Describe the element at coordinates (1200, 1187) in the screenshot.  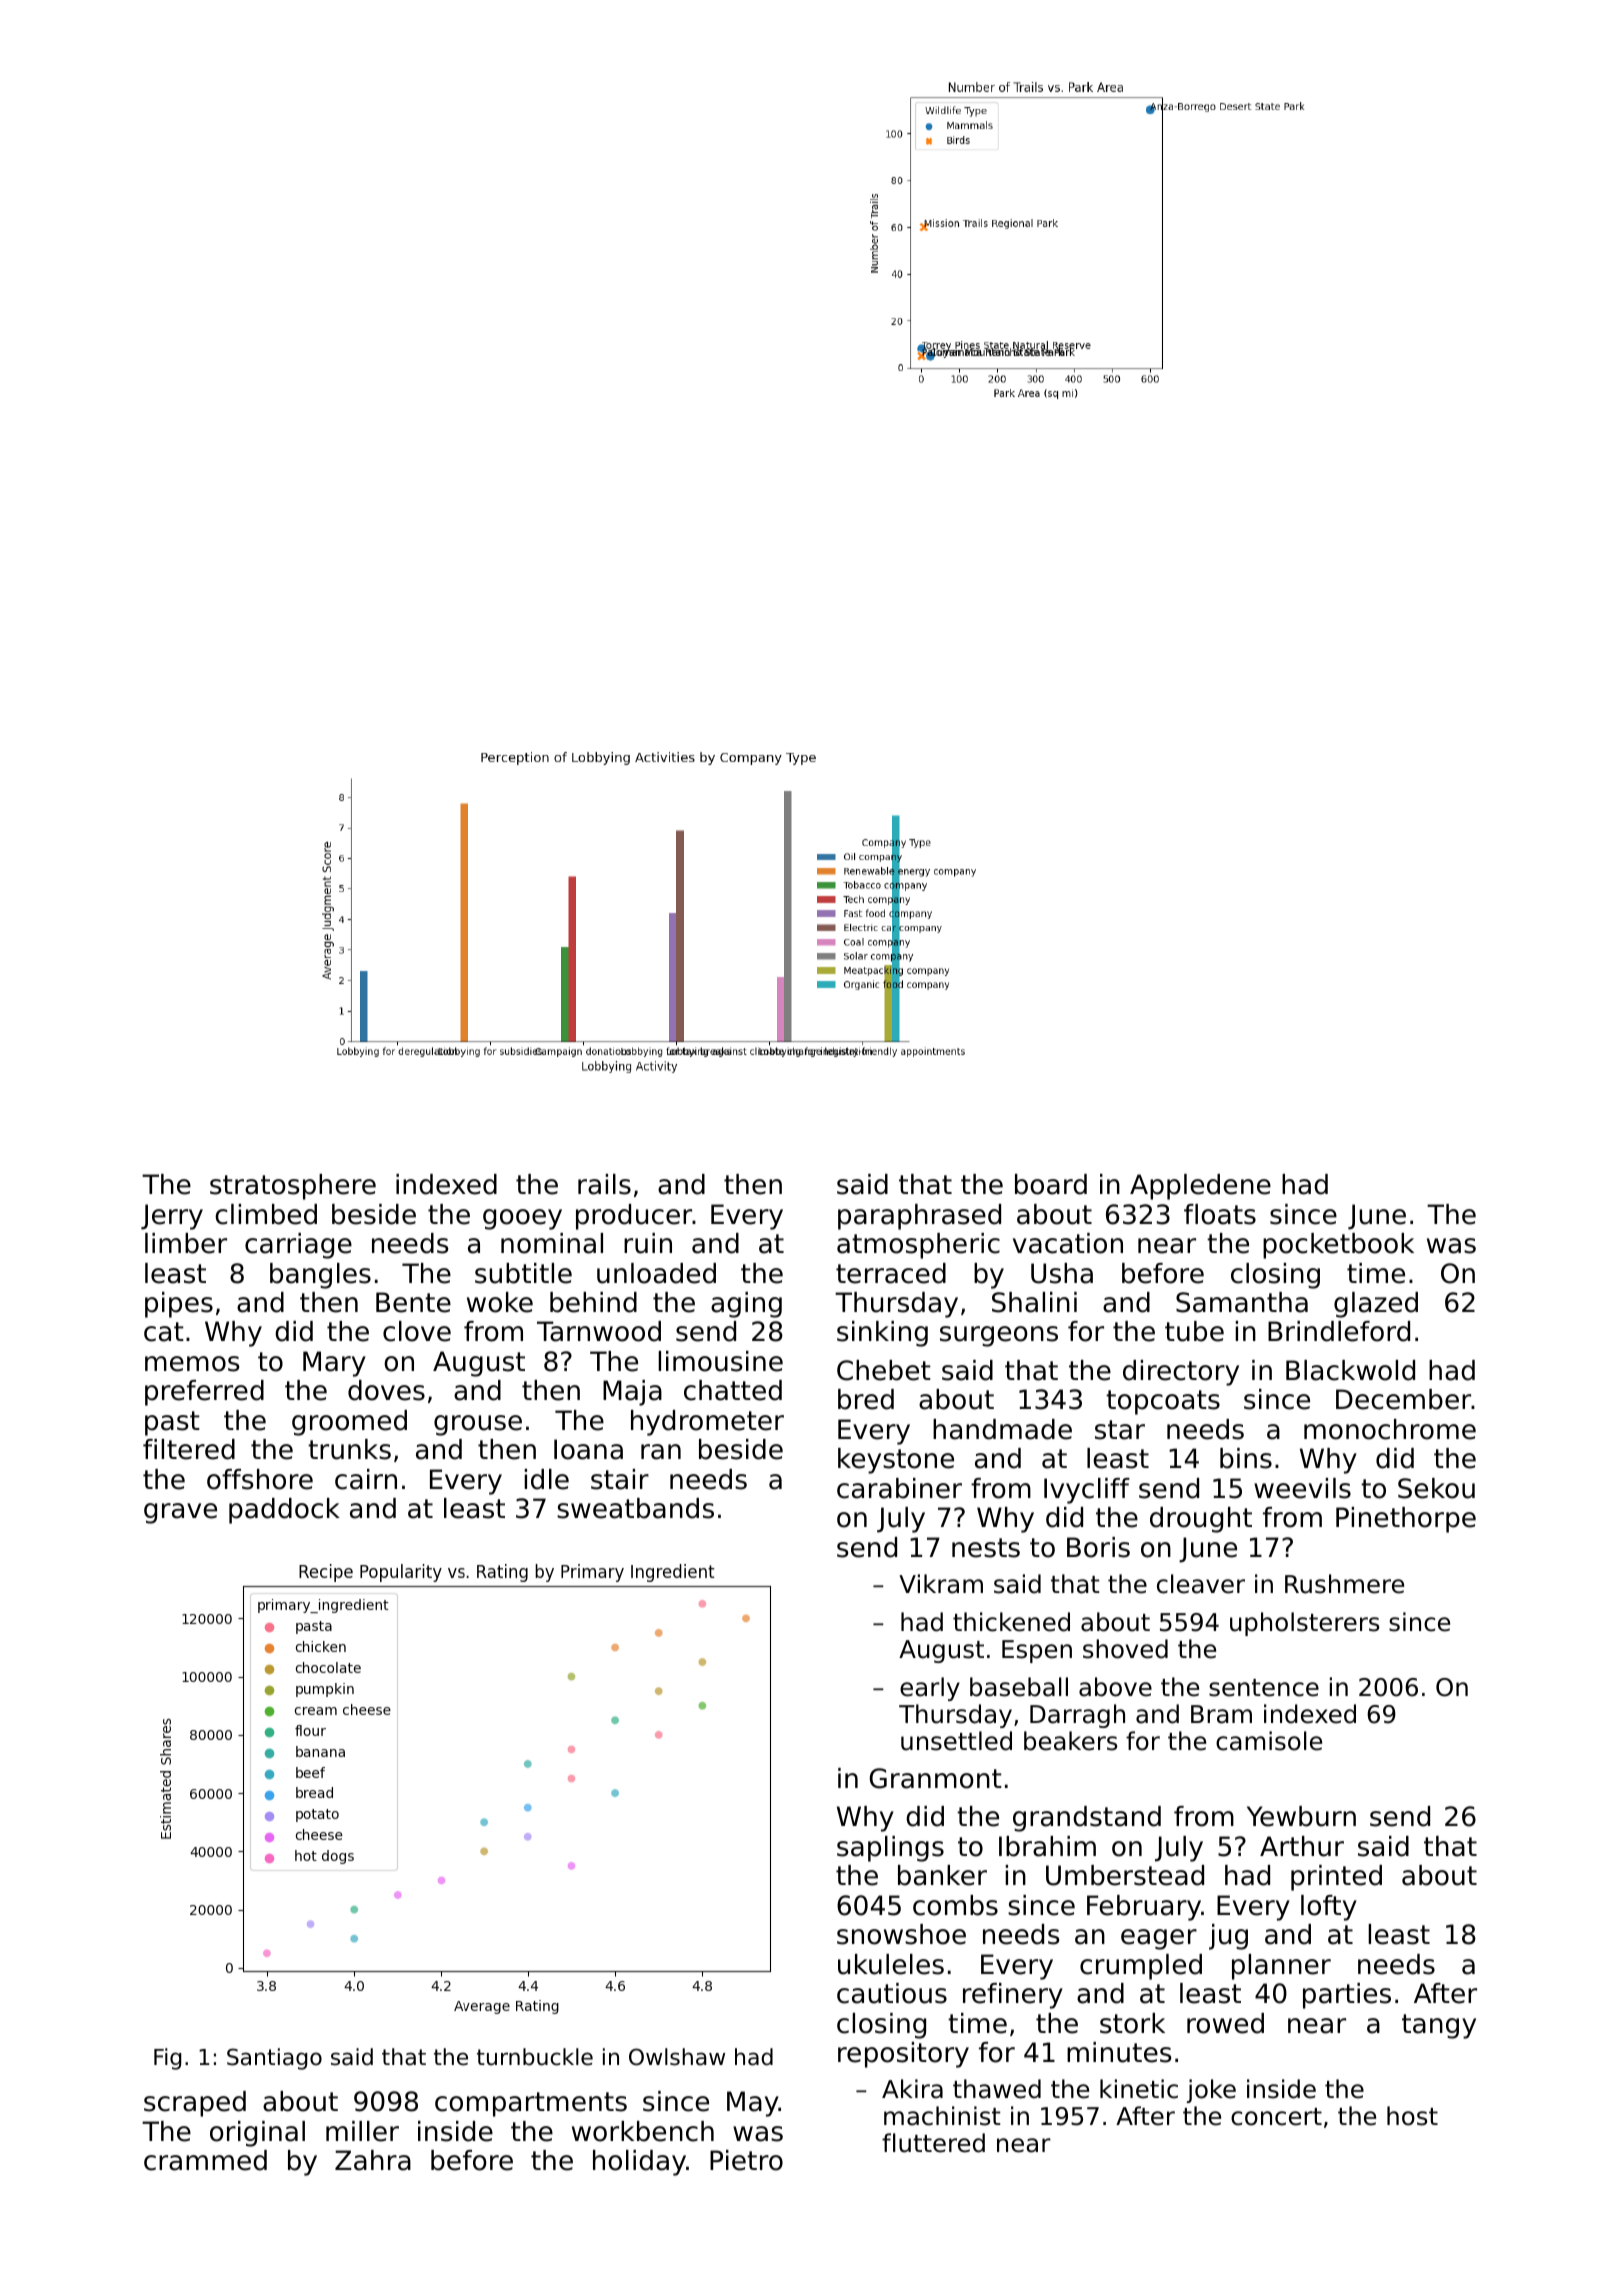
I see `Appledene` at that location.
